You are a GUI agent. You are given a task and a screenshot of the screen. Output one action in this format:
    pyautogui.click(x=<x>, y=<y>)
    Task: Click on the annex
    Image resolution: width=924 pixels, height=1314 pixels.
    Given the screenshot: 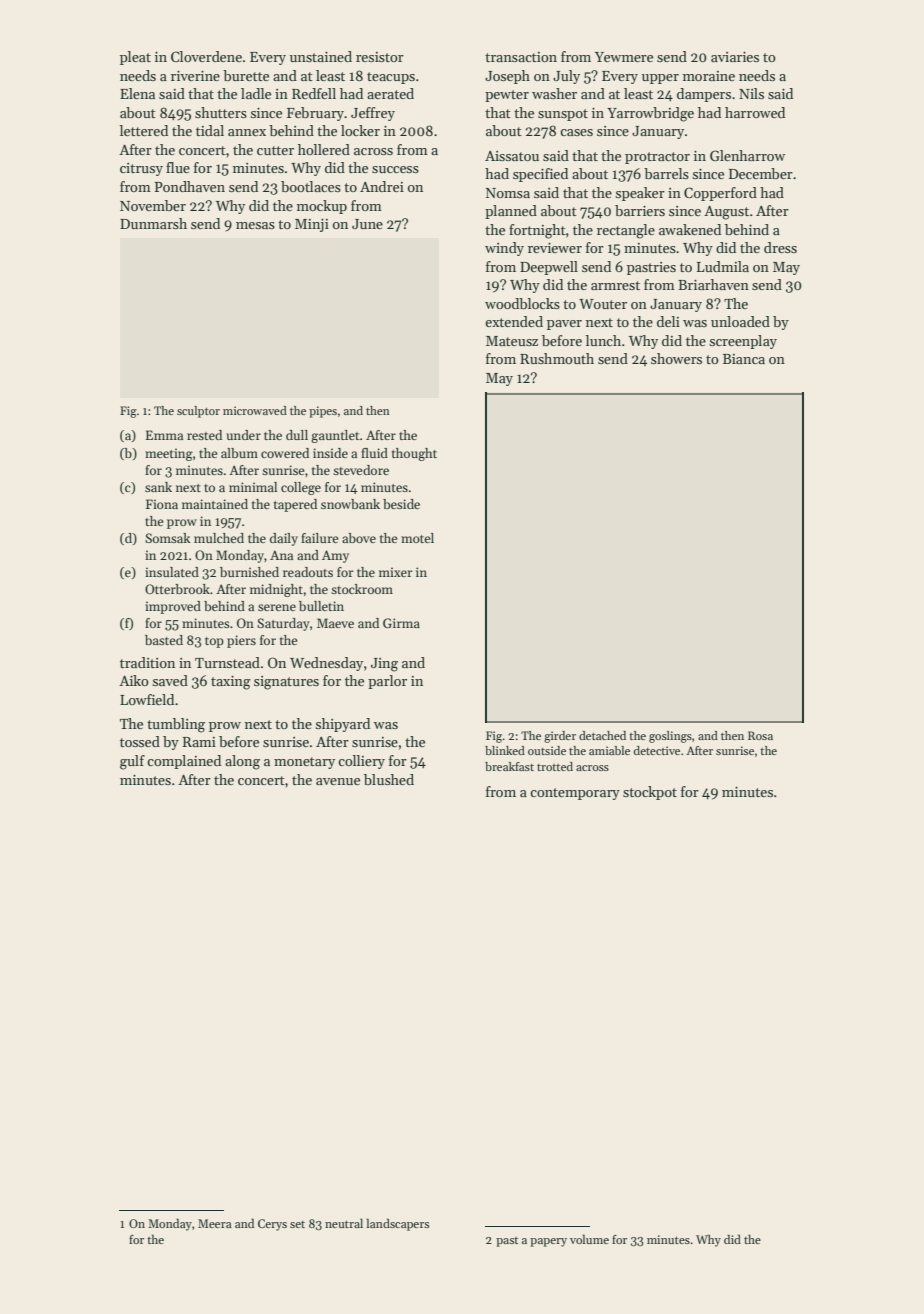 What is the action you would take?
    pyautogui.click(x=247, y=132)
